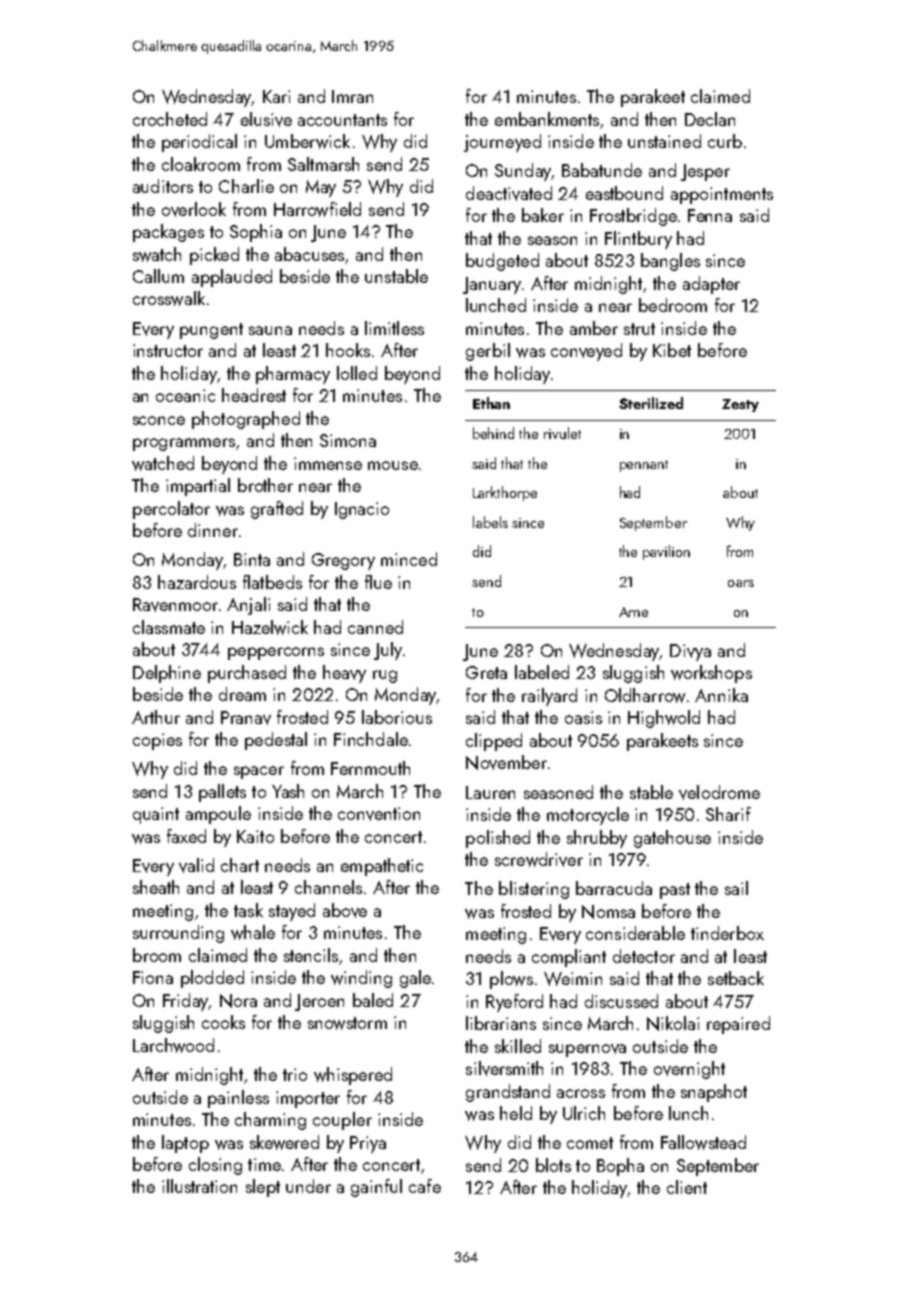 This document has width=908, height=1316. What do you see at coordinates (727, 933) in the document?
I see `tinderbox` at bounding box center [727, 933].
